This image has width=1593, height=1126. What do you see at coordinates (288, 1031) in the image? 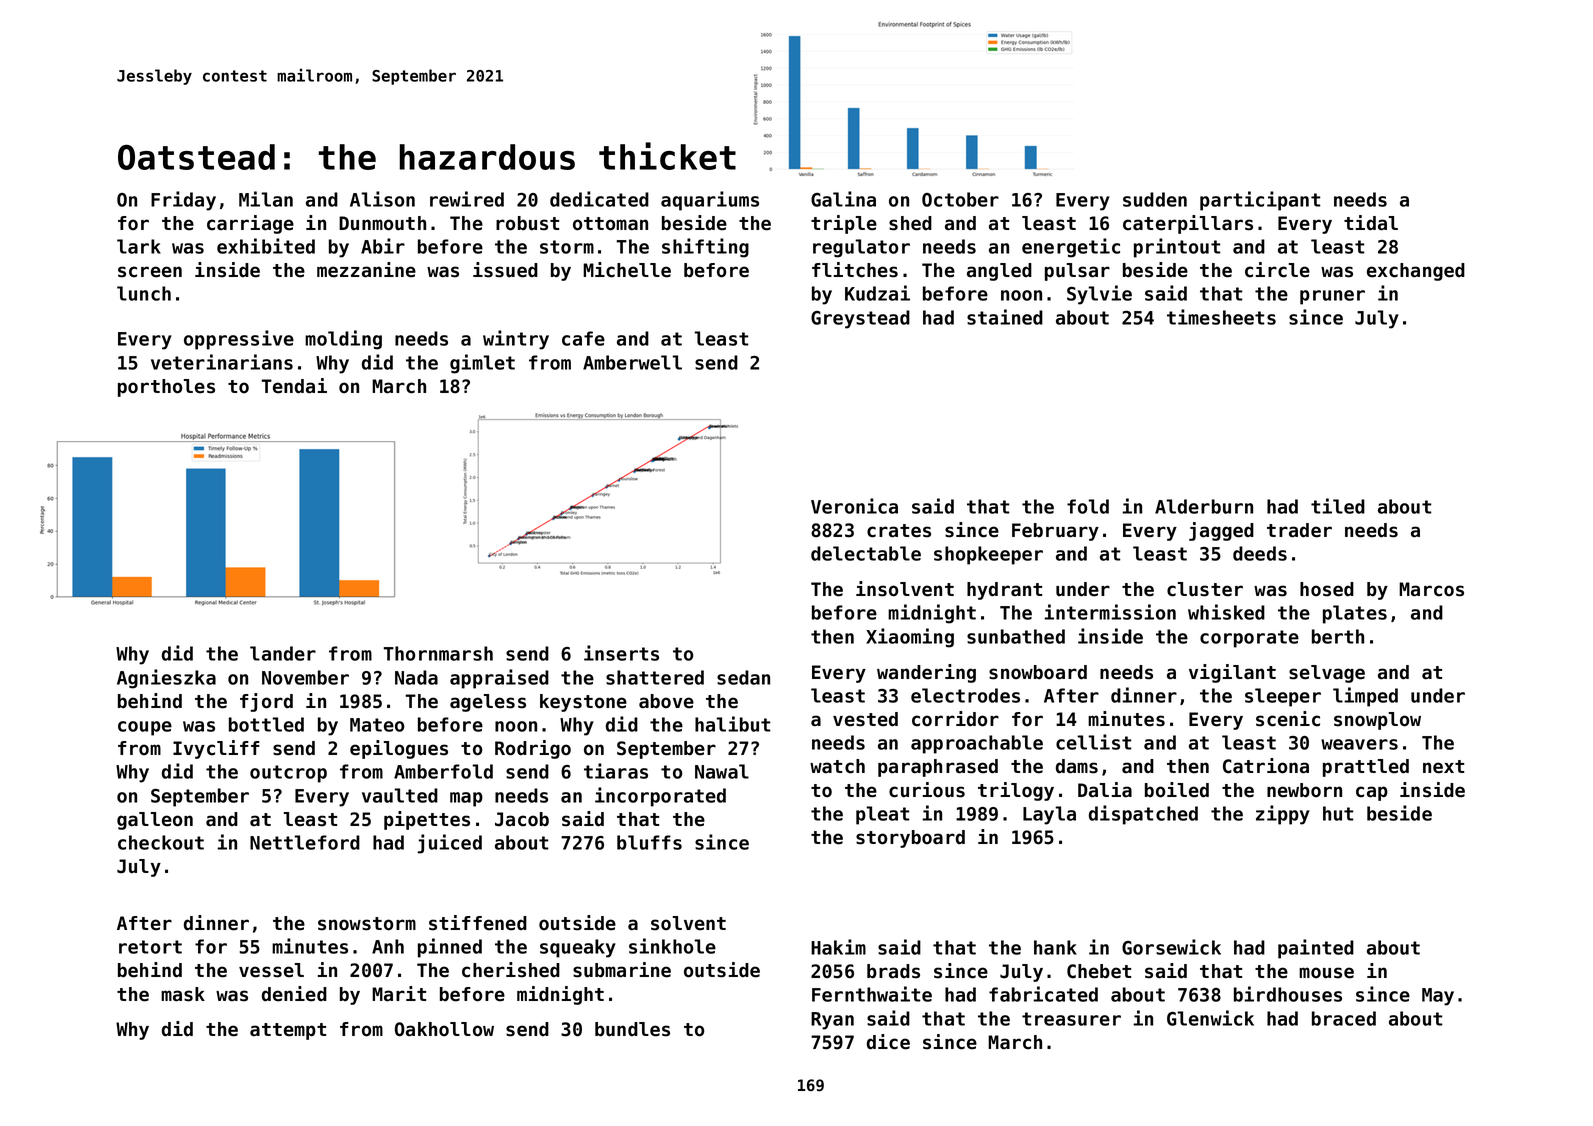
I see `attempt` at bounding box center [288, 1031].
